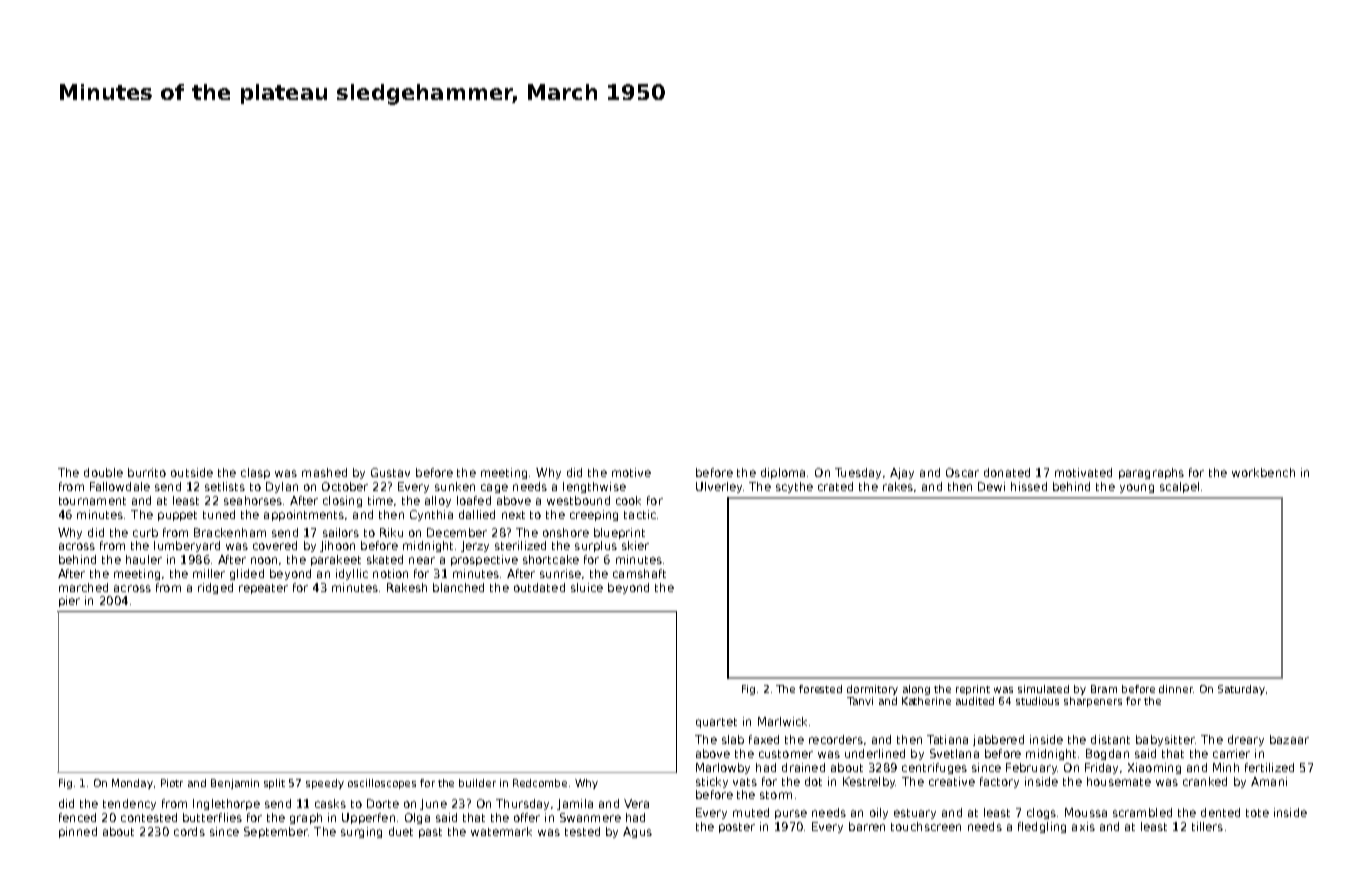 This screenshot has width=1372, height=887. I want to click on tillers, so click(1207, 826).
